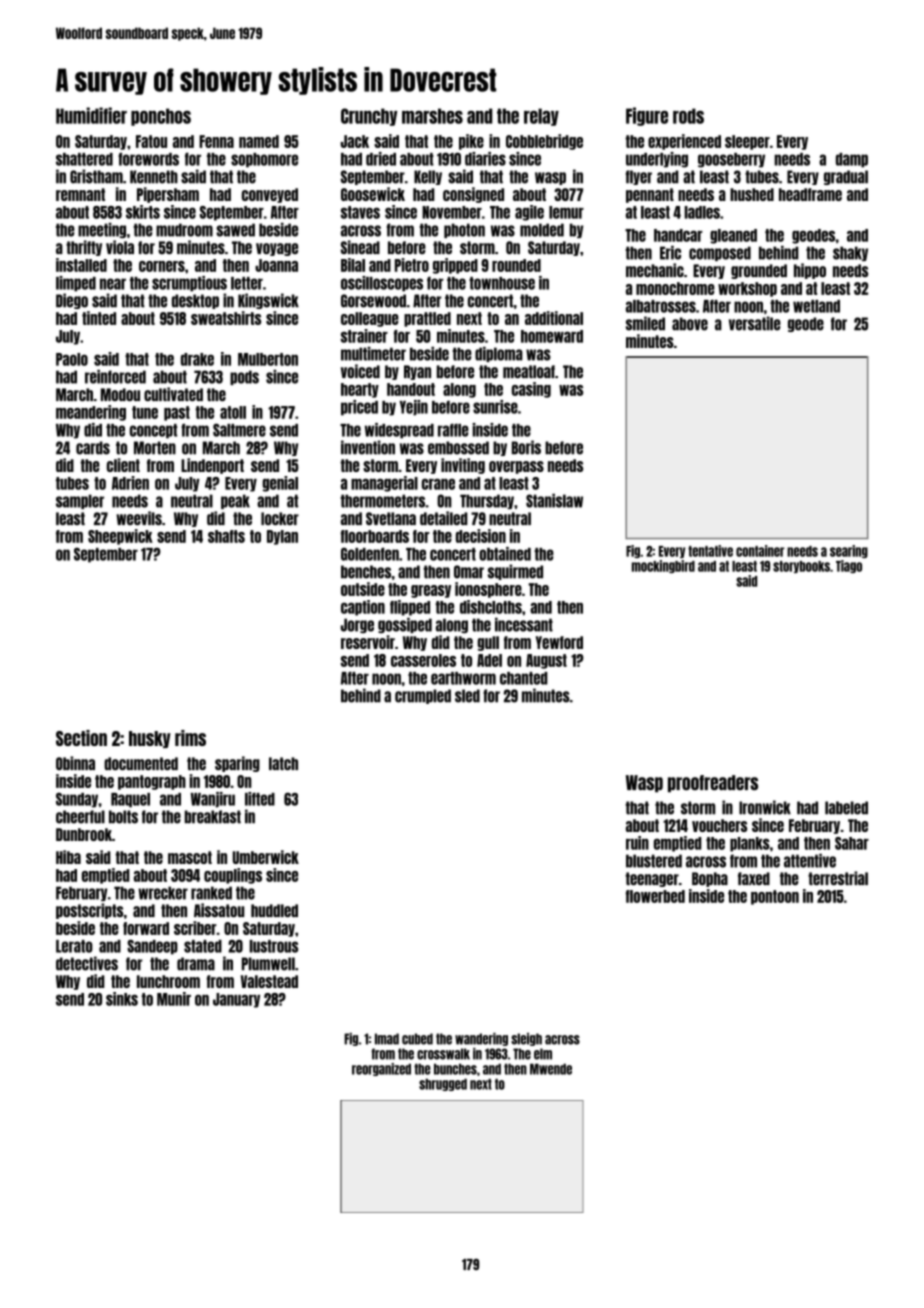 Image resolution: width=924 pixels, height=1308 pixels. I want to click on lustrous, so click(274, 946).
